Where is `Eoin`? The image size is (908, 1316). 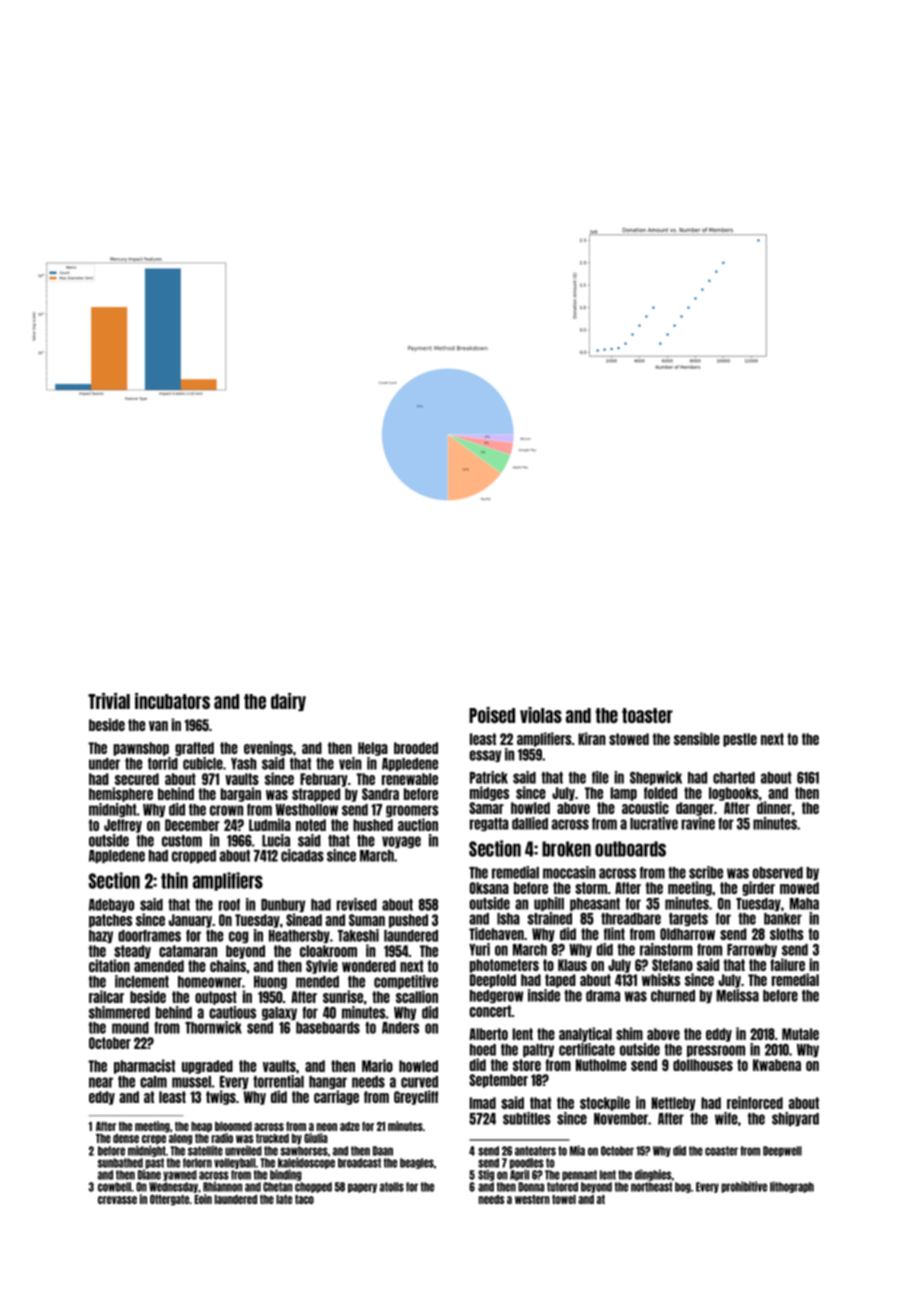
Eoin is located at coordinates (203, 1199).
